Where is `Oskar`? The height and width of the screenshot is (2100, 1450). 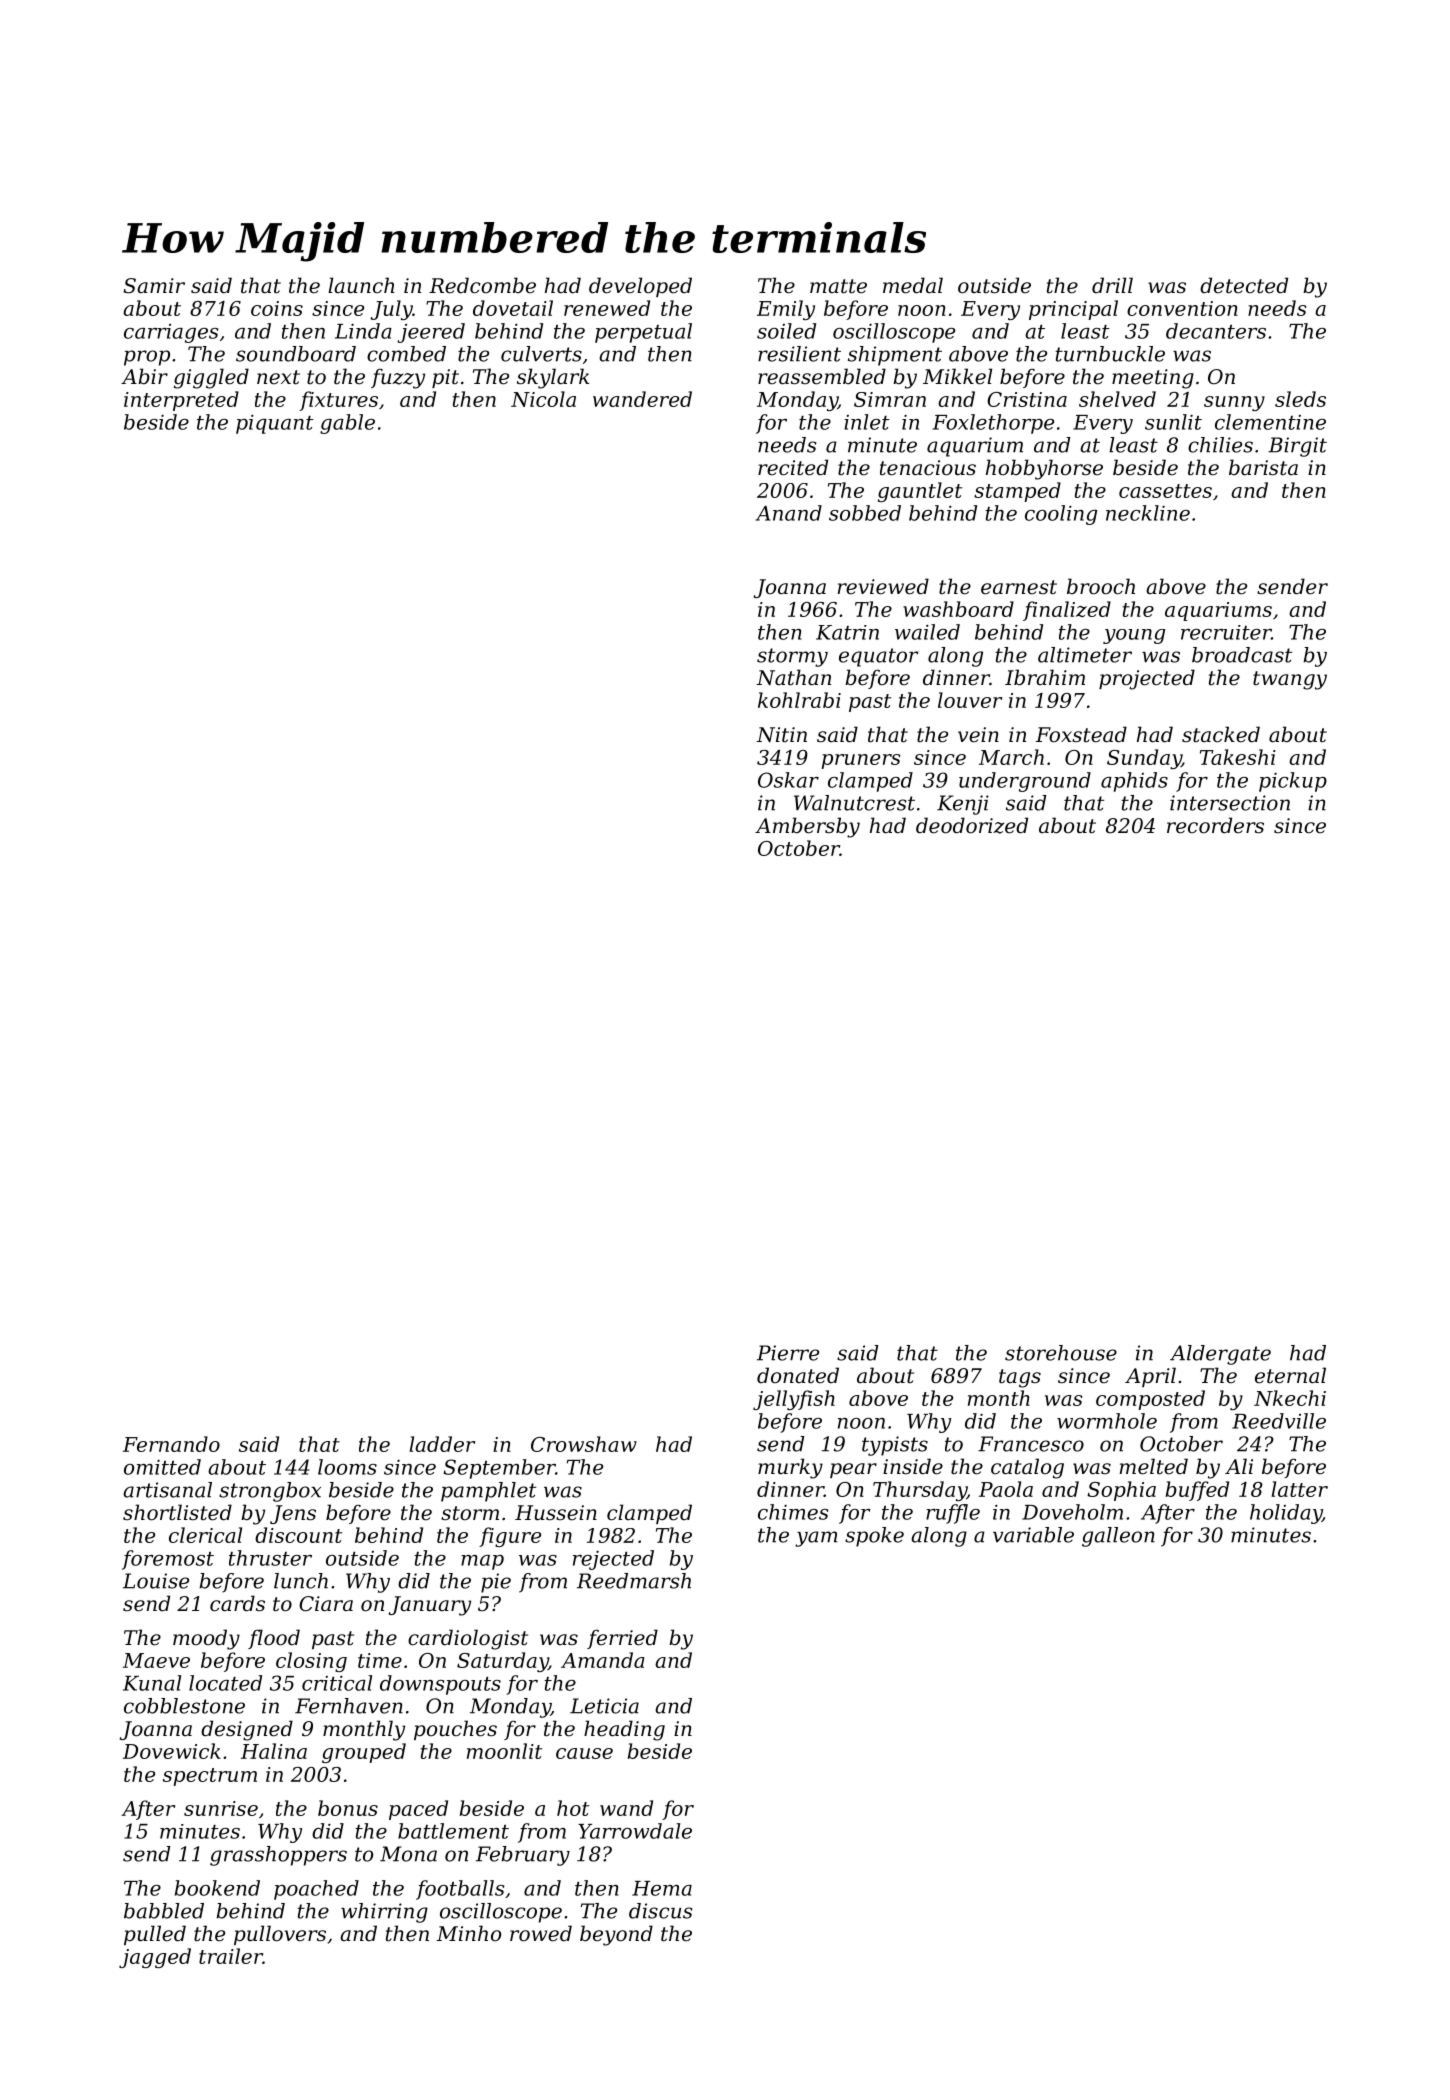
Oskar is located at coordinates (788, 780).
